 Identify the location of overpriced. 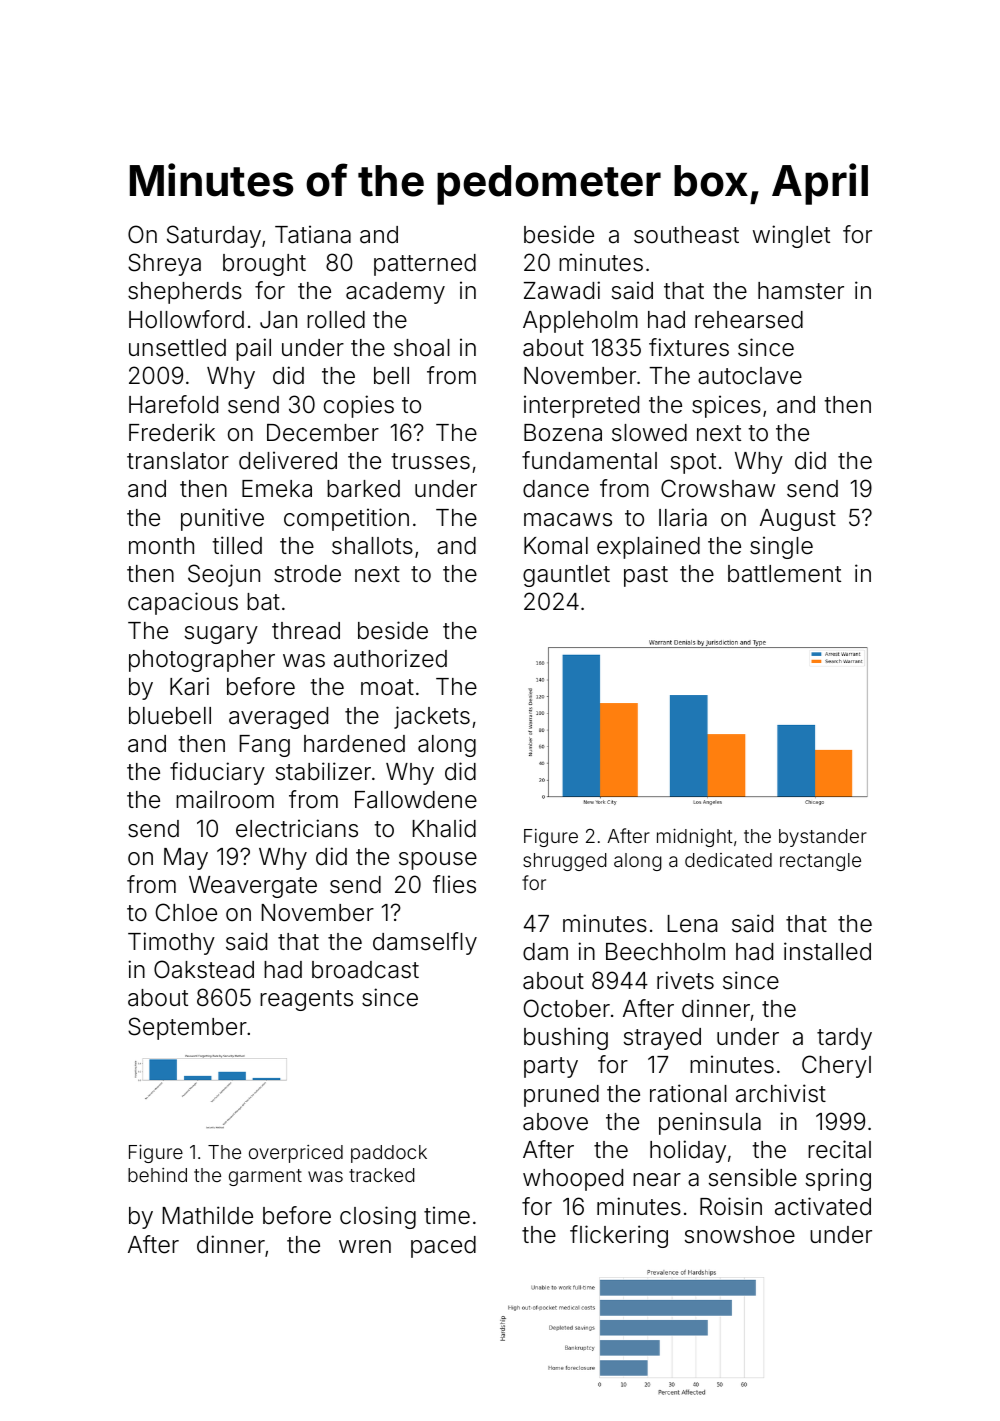
(296, 1154).
